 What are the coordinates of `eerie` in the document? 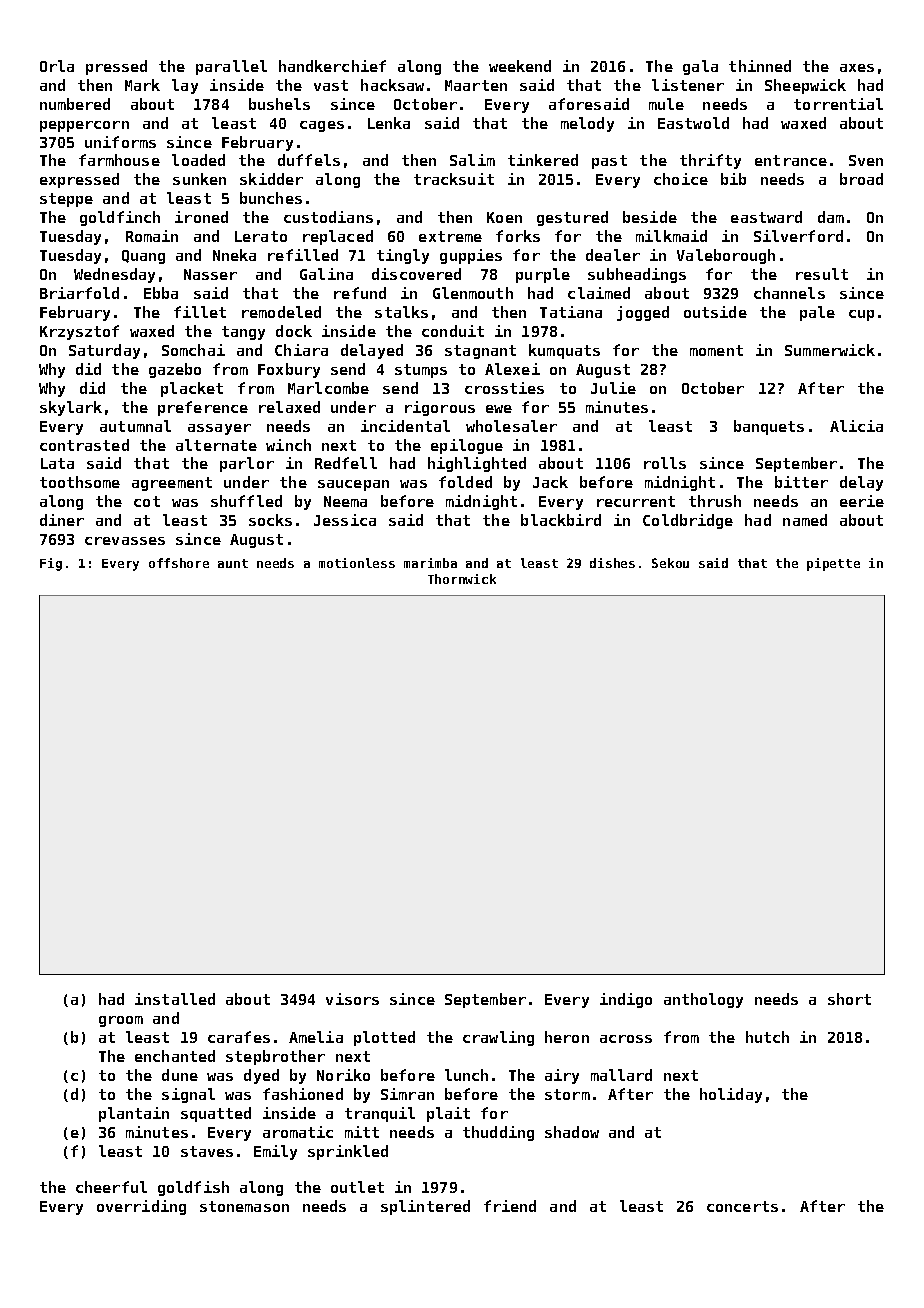 It's located at (862, 501).
